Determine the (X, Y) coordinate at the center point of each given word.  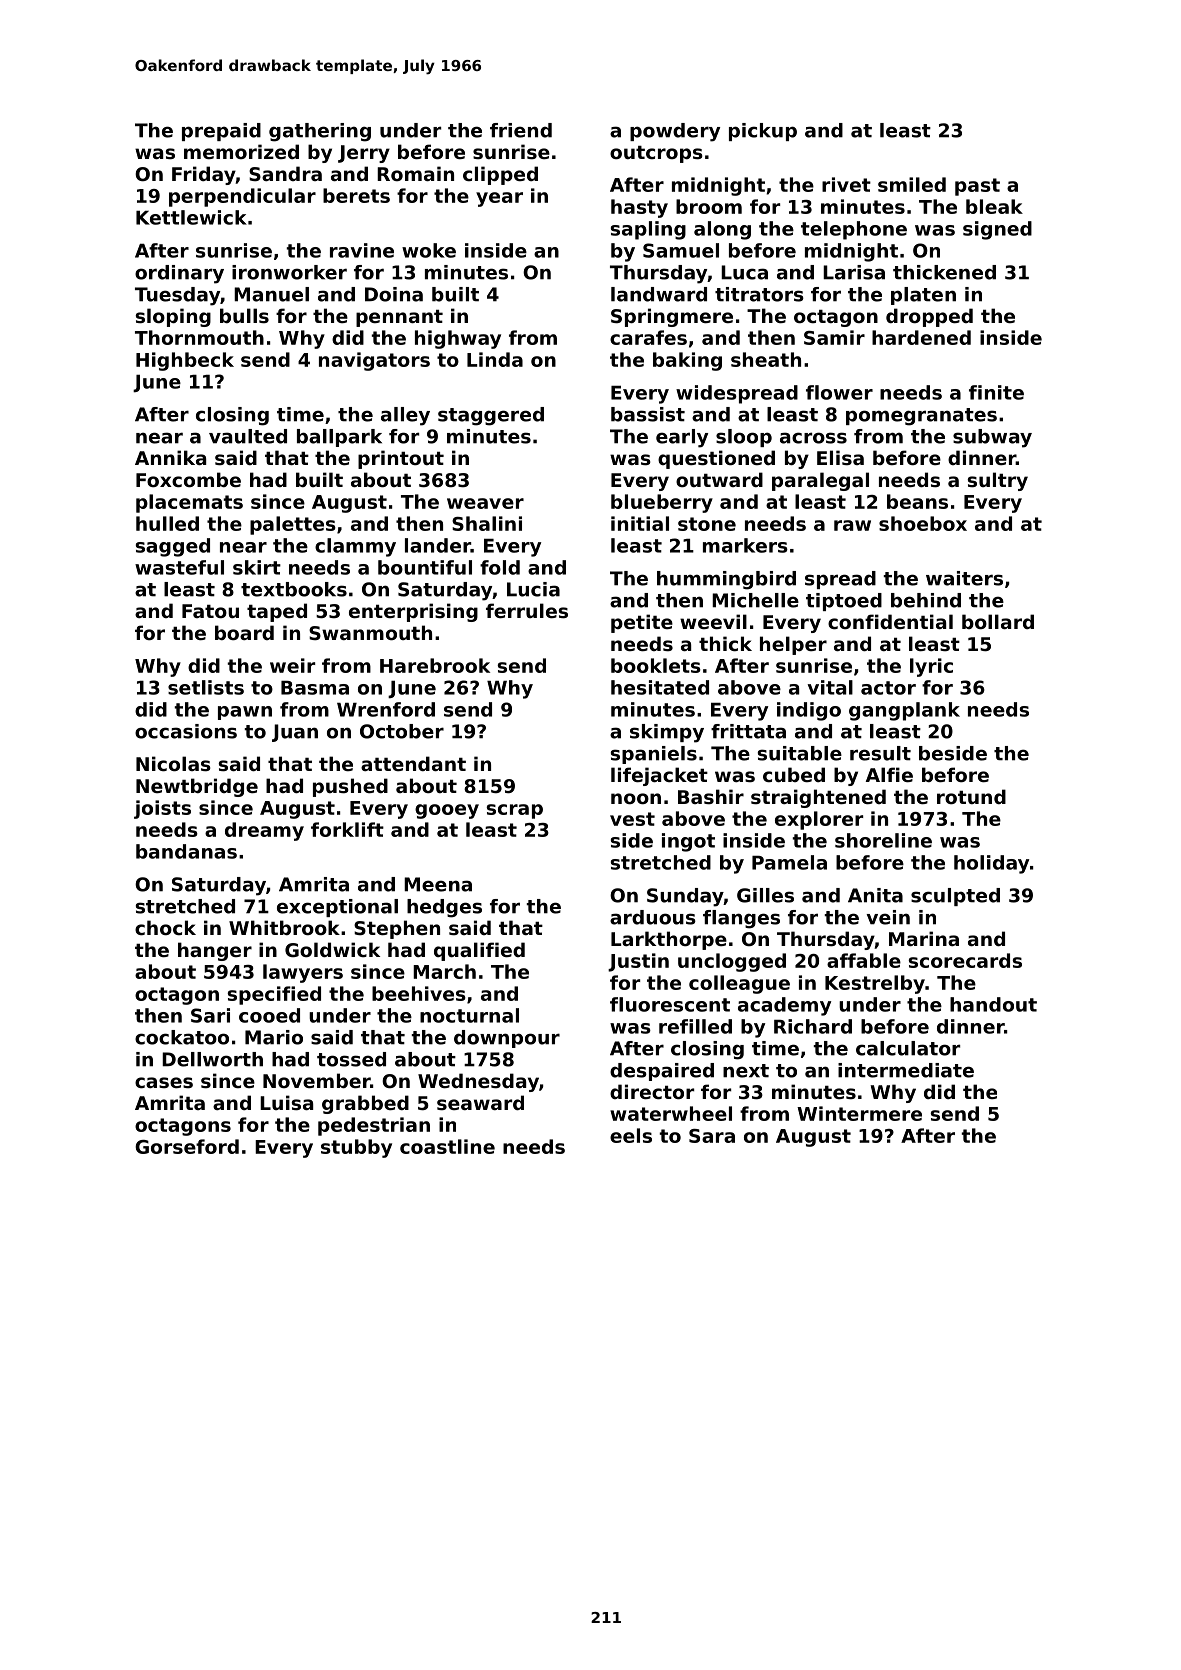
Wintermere (859, 1113)
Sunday (685, 897)
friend (521, 130)
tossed (351, 1059)
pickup (763, 132)
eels (631, 1135)
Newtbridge (197, 787)
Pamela (789, 862)
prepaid (221, 132)
